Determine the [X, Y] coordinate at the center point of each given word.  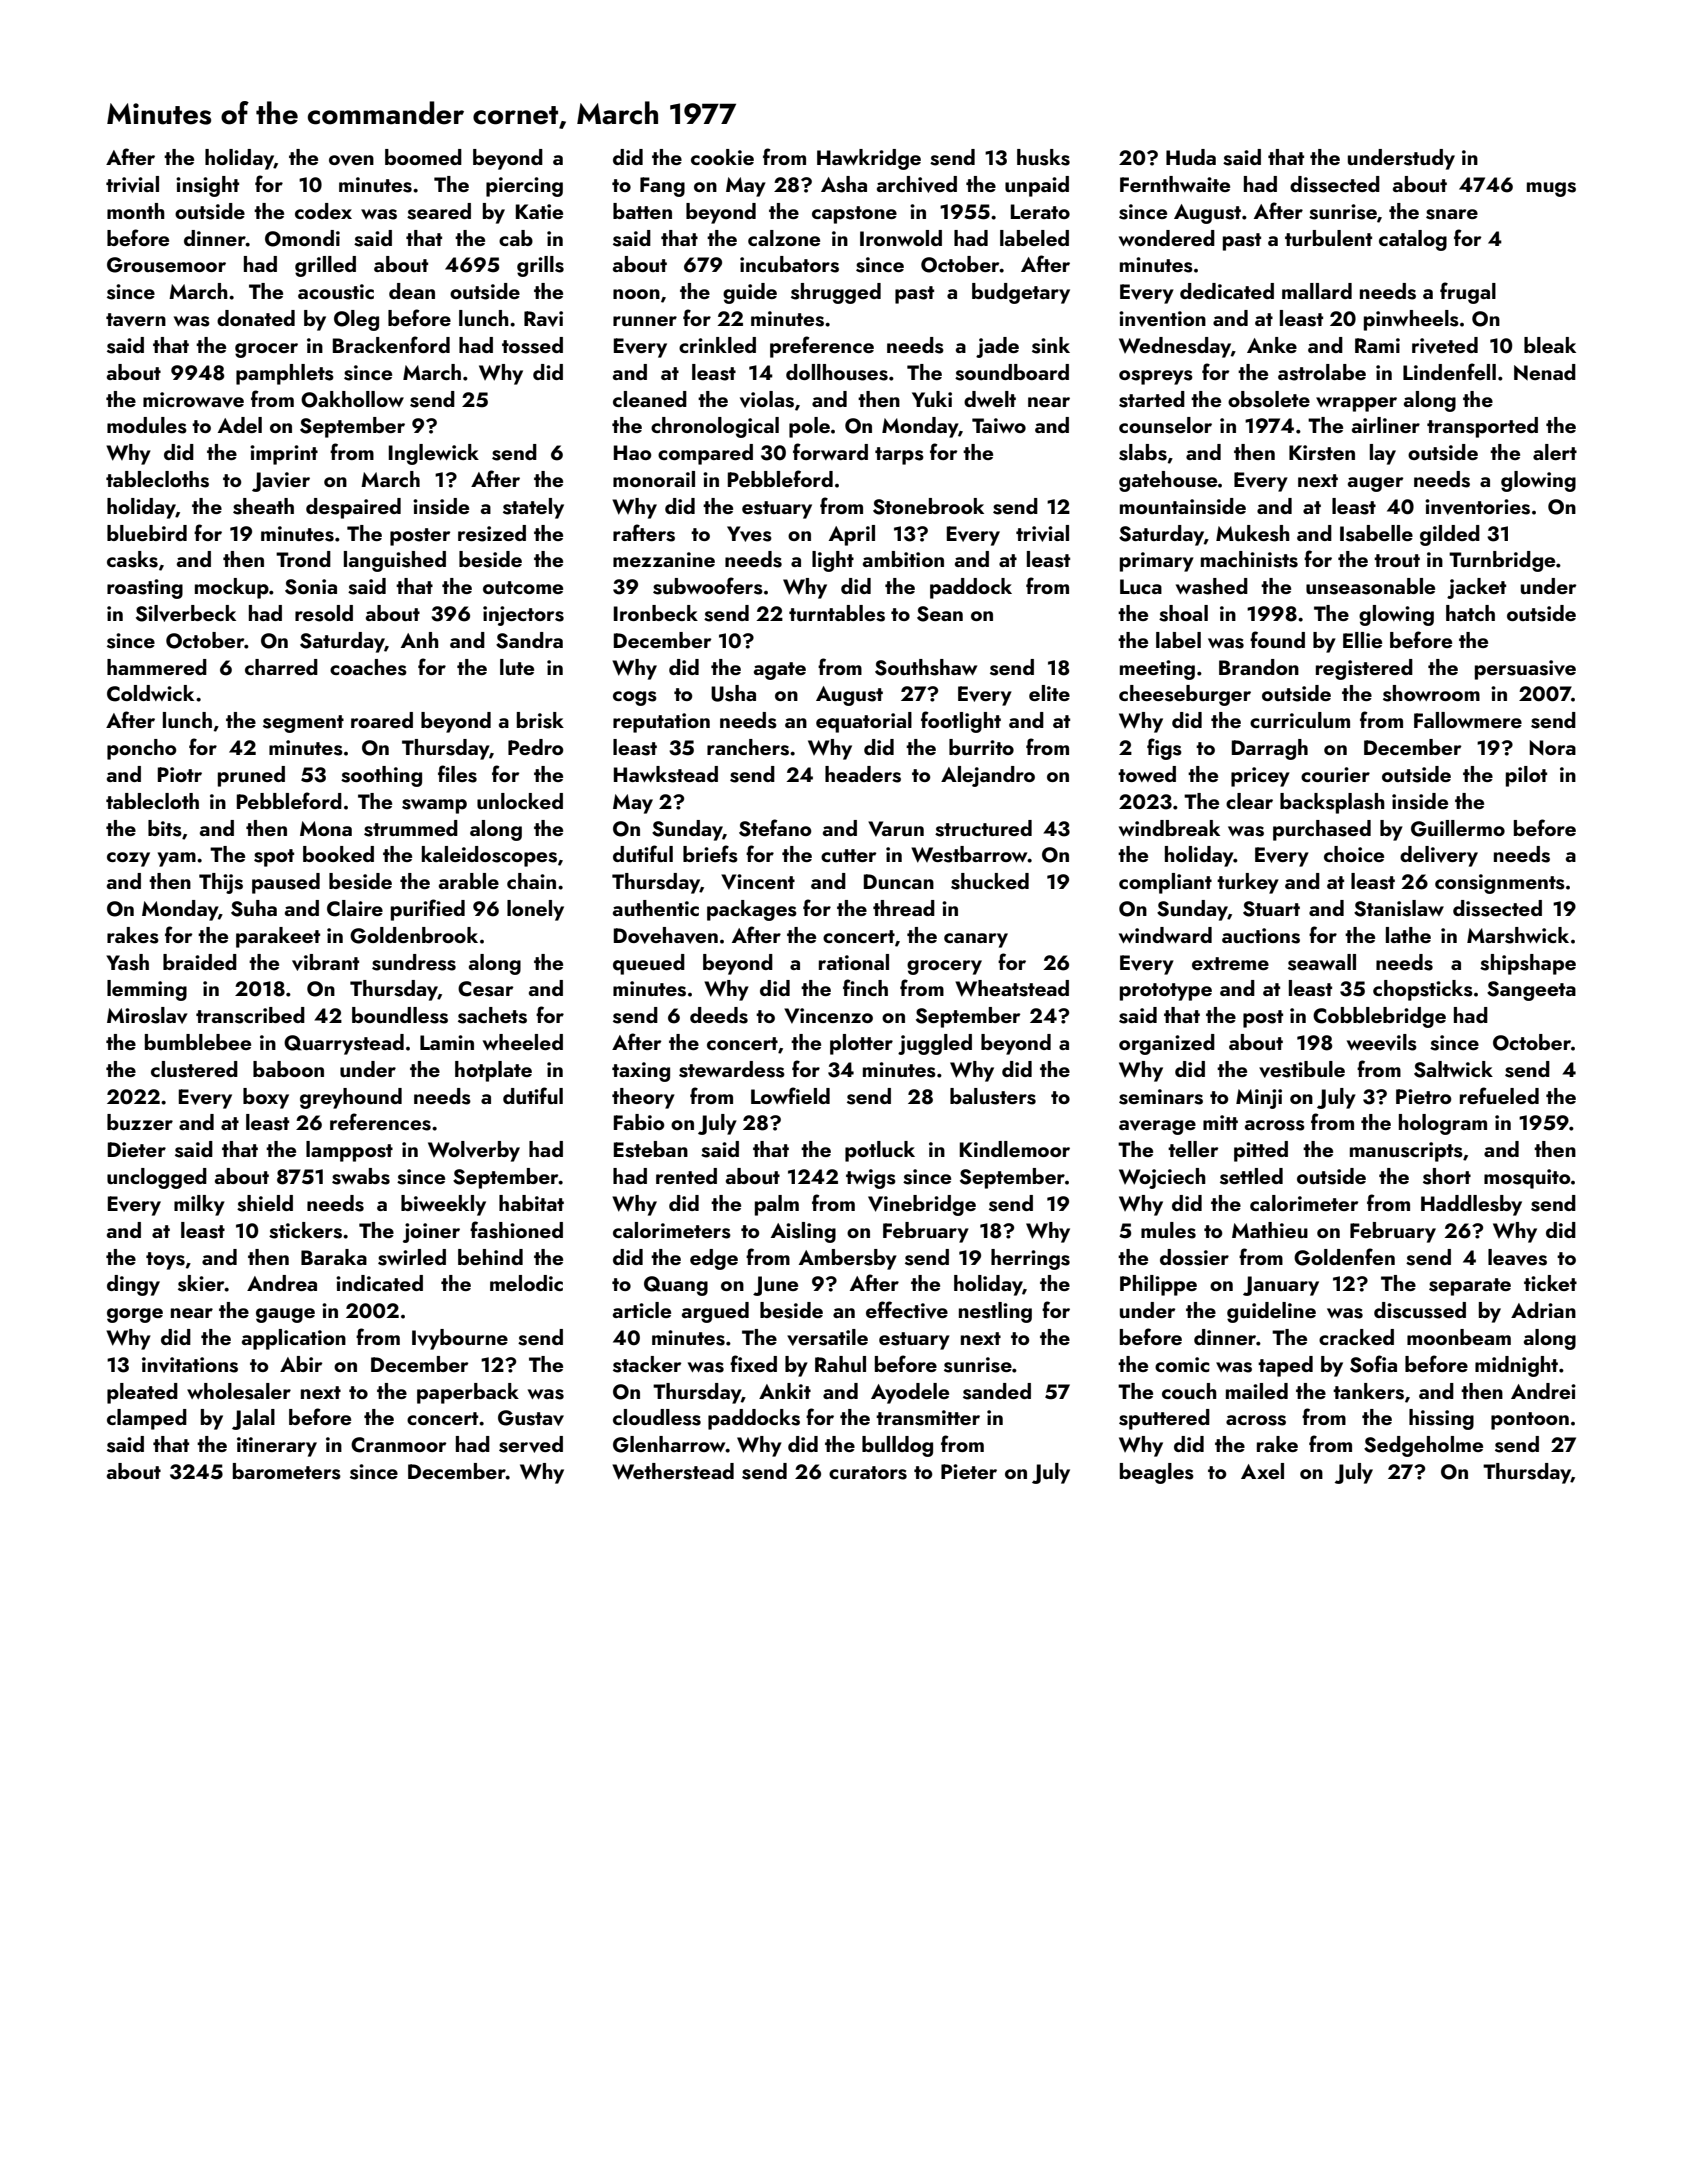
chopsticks [1423, 990]
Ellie [1362, 640]
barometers [287, 1471]
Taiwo [999, 425]
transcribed [250, 1015]
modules [147, 425]
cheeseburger [1185, 695]
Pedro [536, 747]
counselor [1165, 425]
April [852, 535]
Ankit [785, 1391]
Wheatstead [1012, 988]
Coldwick [150, 693]
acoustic [336, 292]
